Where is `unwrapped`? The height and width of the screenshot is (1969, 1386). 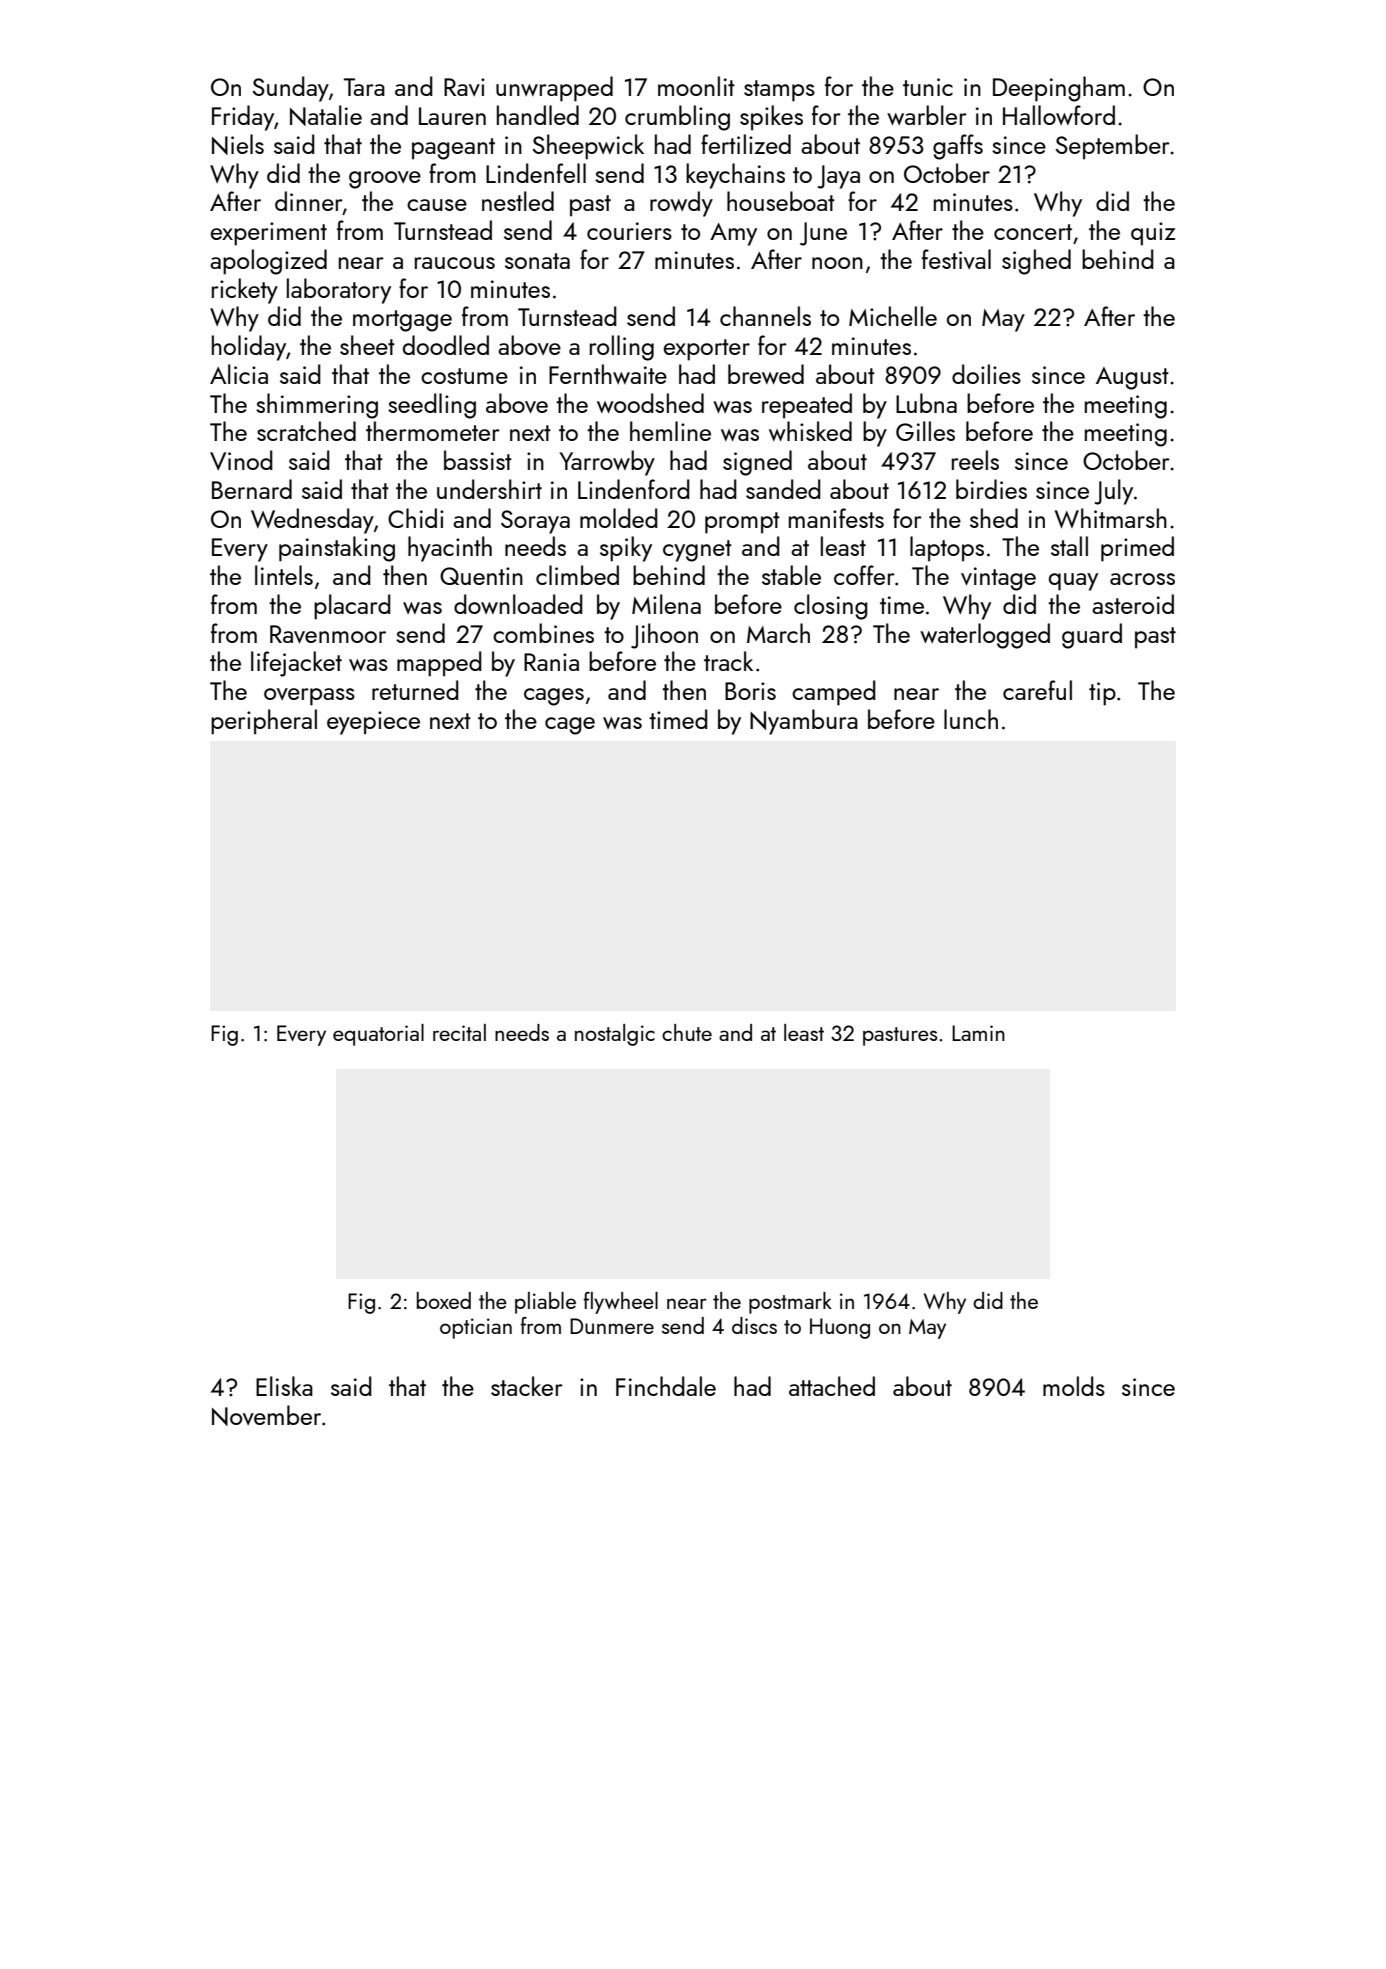 unwrapped is located at coordinates (554, 89).
